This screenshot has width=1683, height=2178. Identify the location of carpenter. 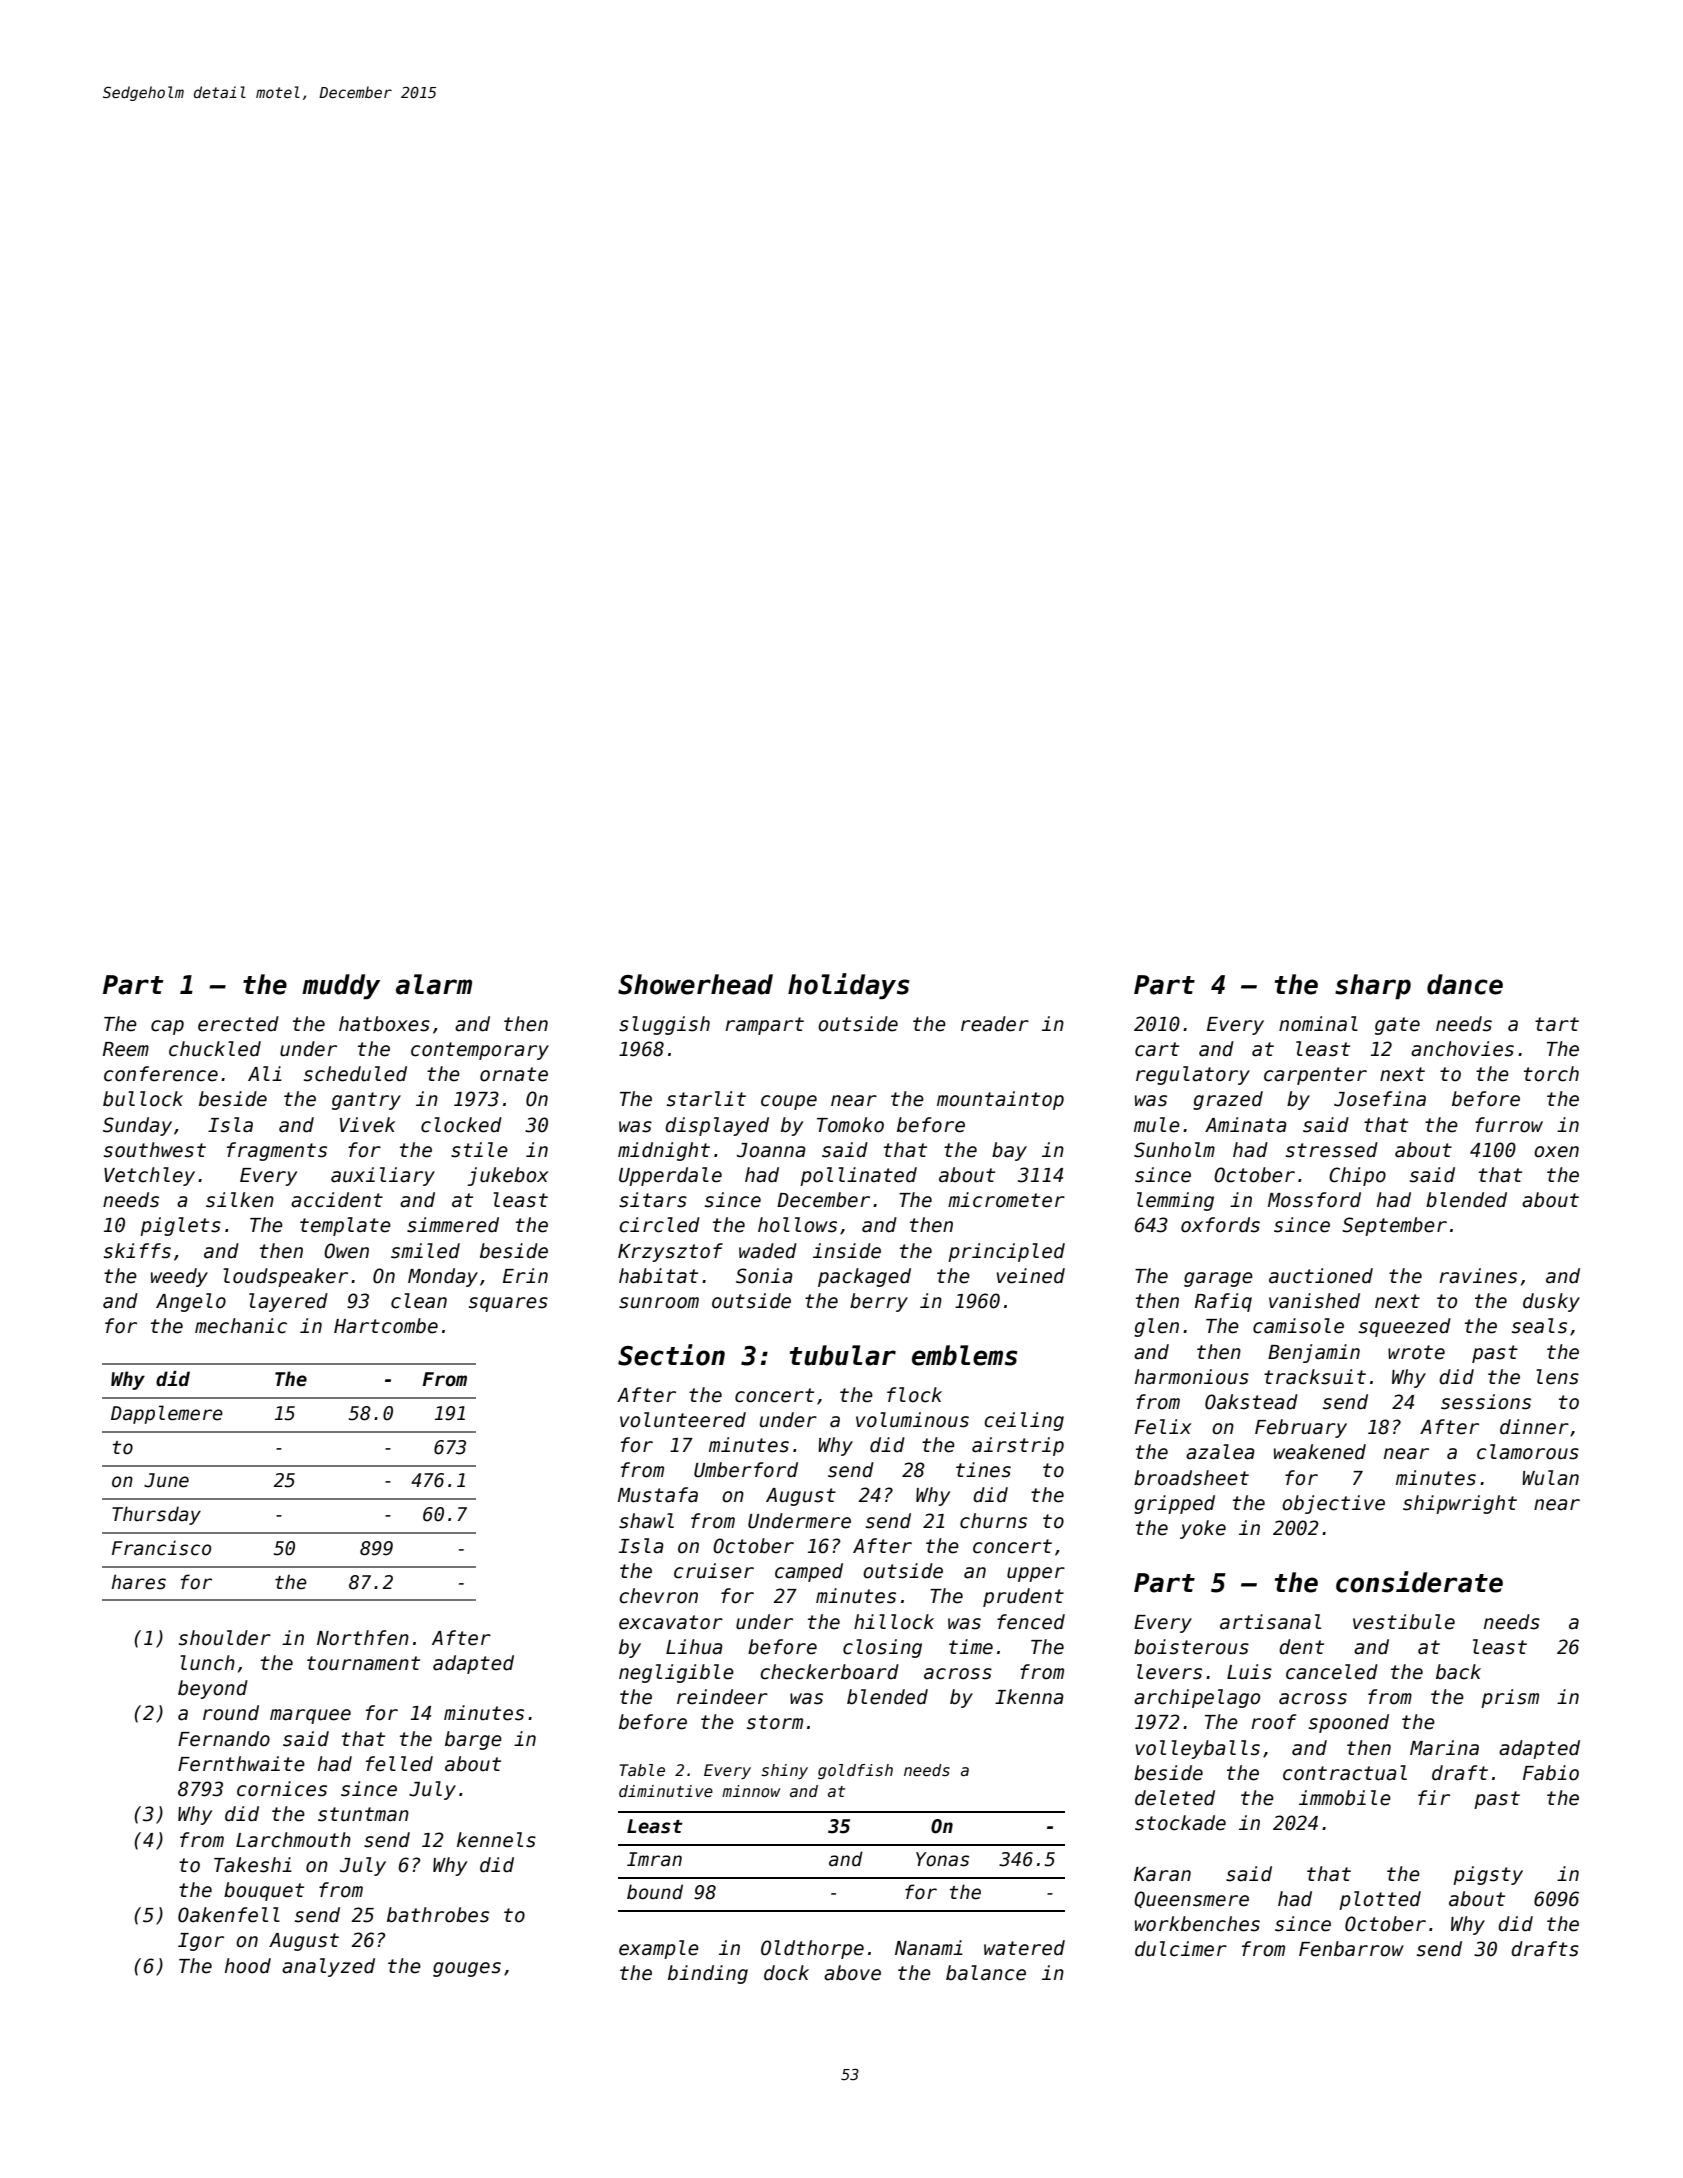
(1315, 1076).
